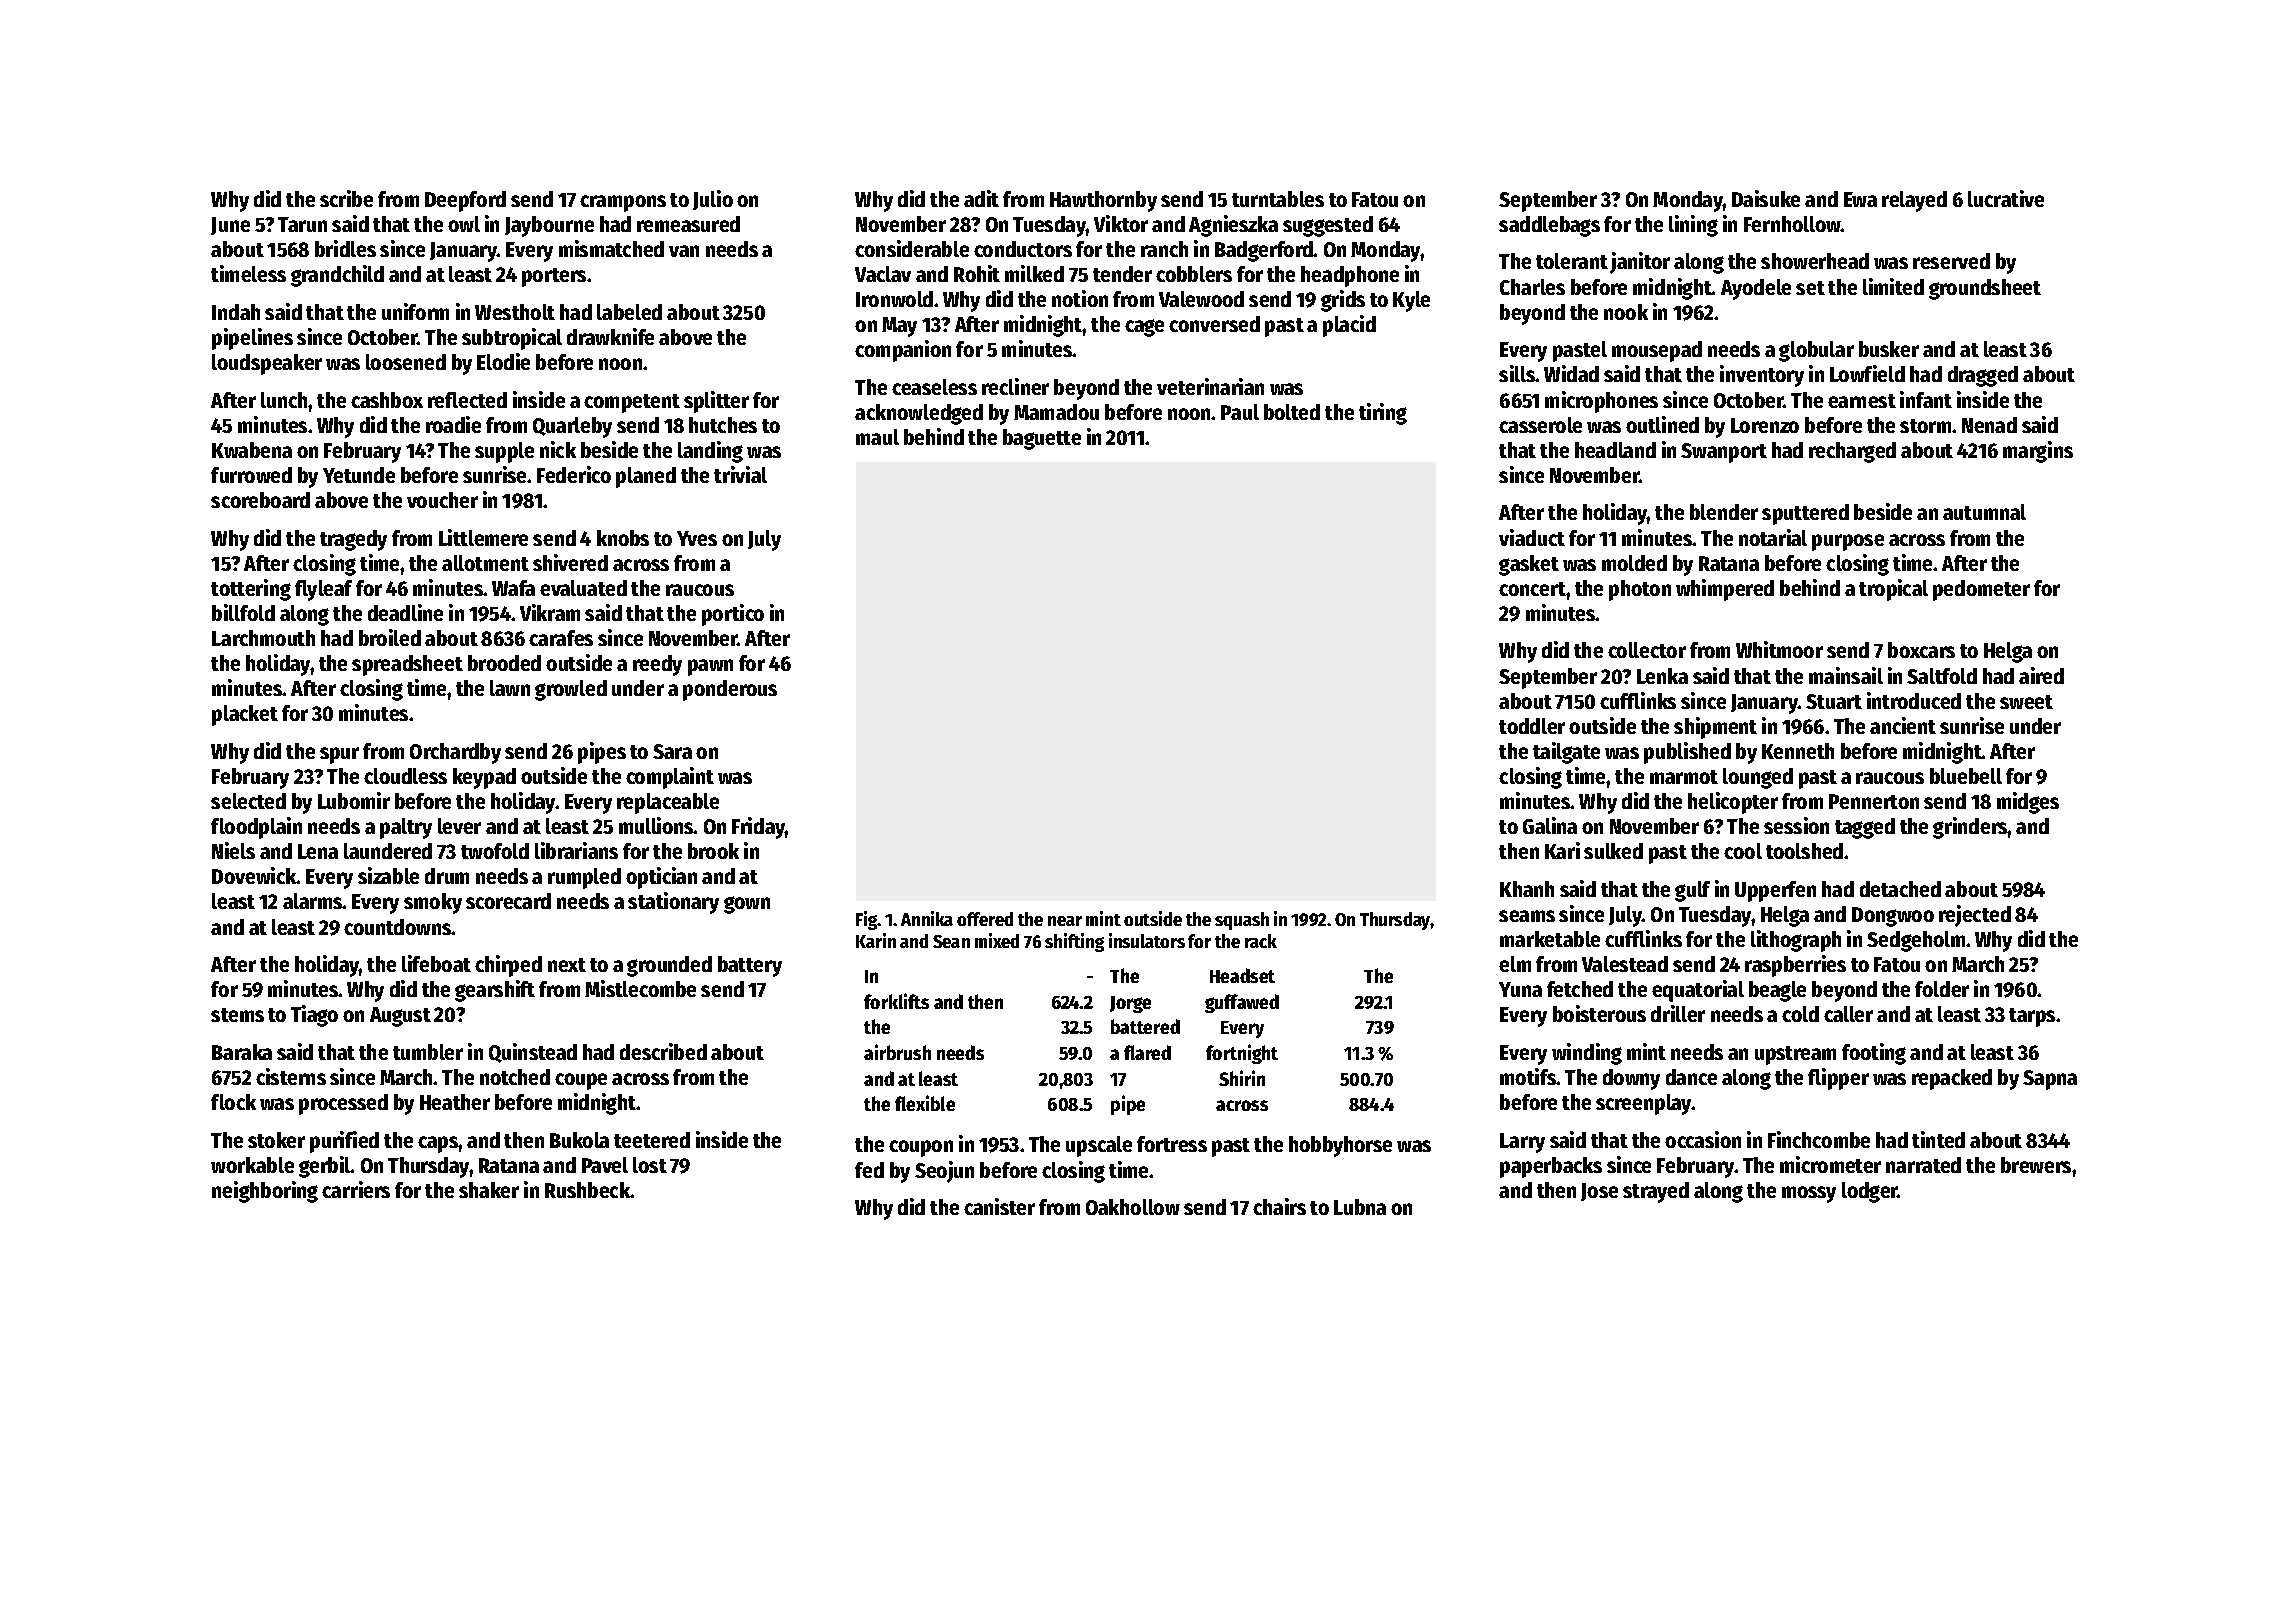  What do you see at coordinates (999, 1206) in the screenshot?
I see `canister` at bounding box center [999, 1206].
